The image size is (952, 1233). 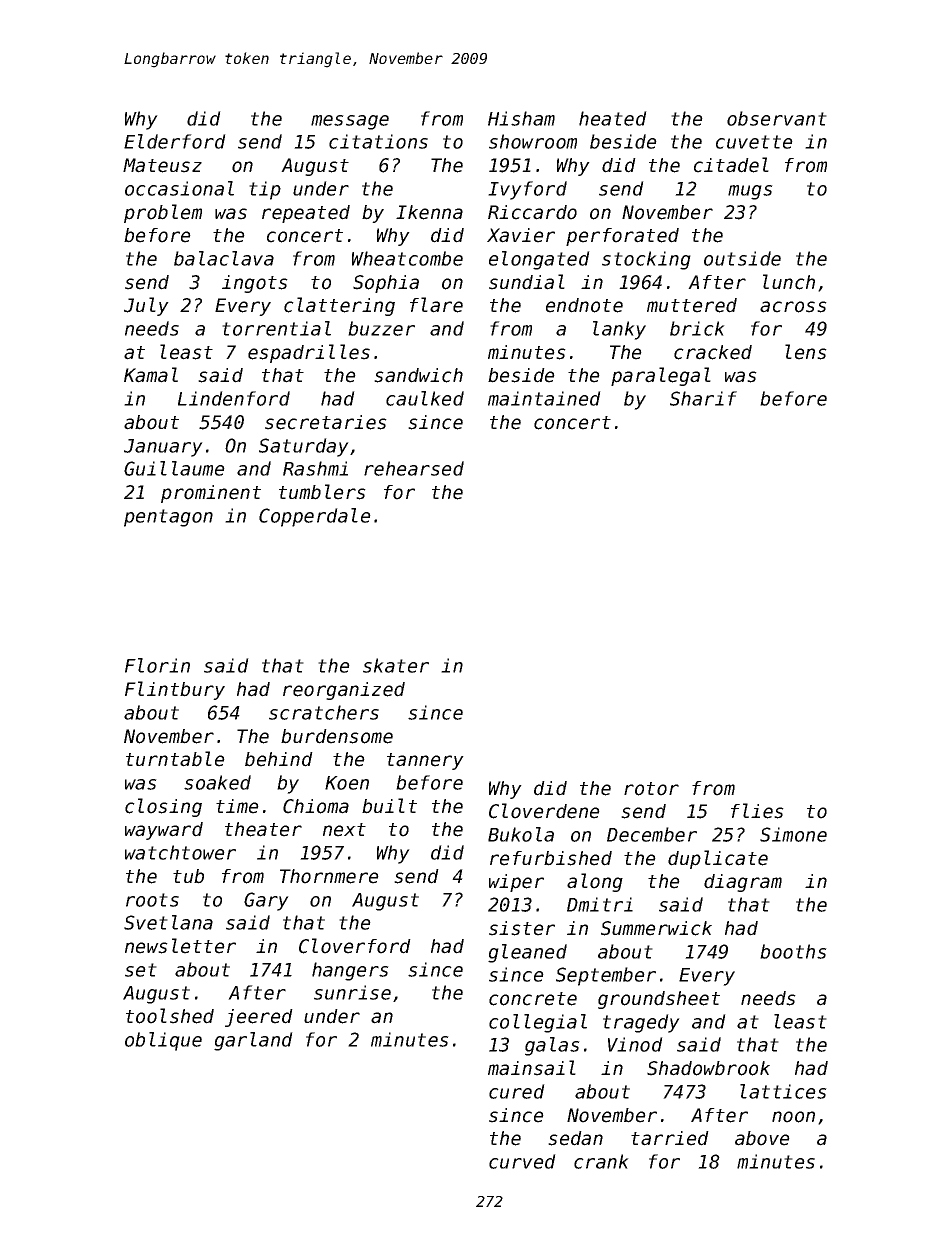 What do you see at coordinates (544, 398) in the screenshot?
I see `maintained` at bounding box center [544, 398].
